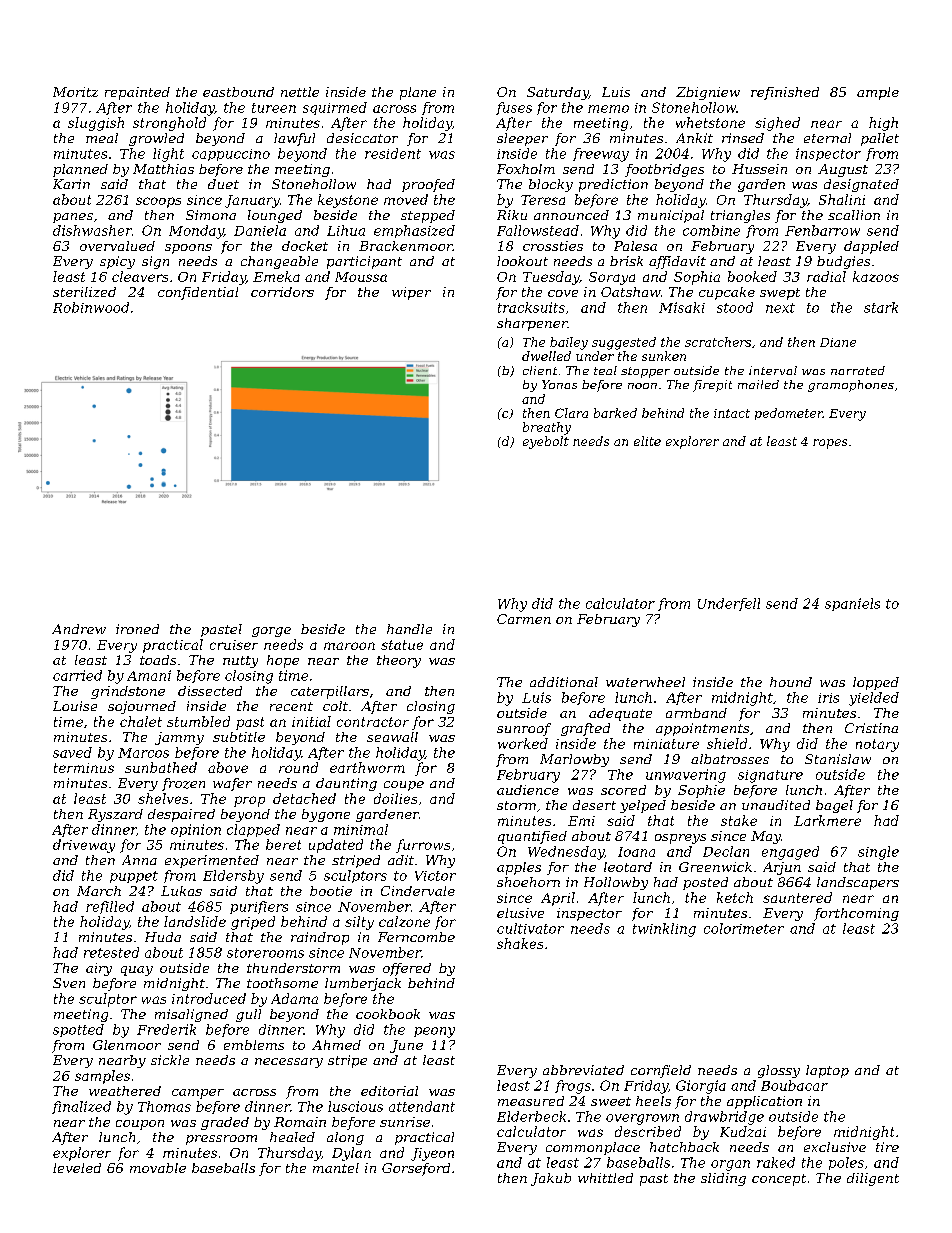 This image has height=1233, width=952. Describe the element at coordinates (409, 629) in the image. I see `handle` at that location.
